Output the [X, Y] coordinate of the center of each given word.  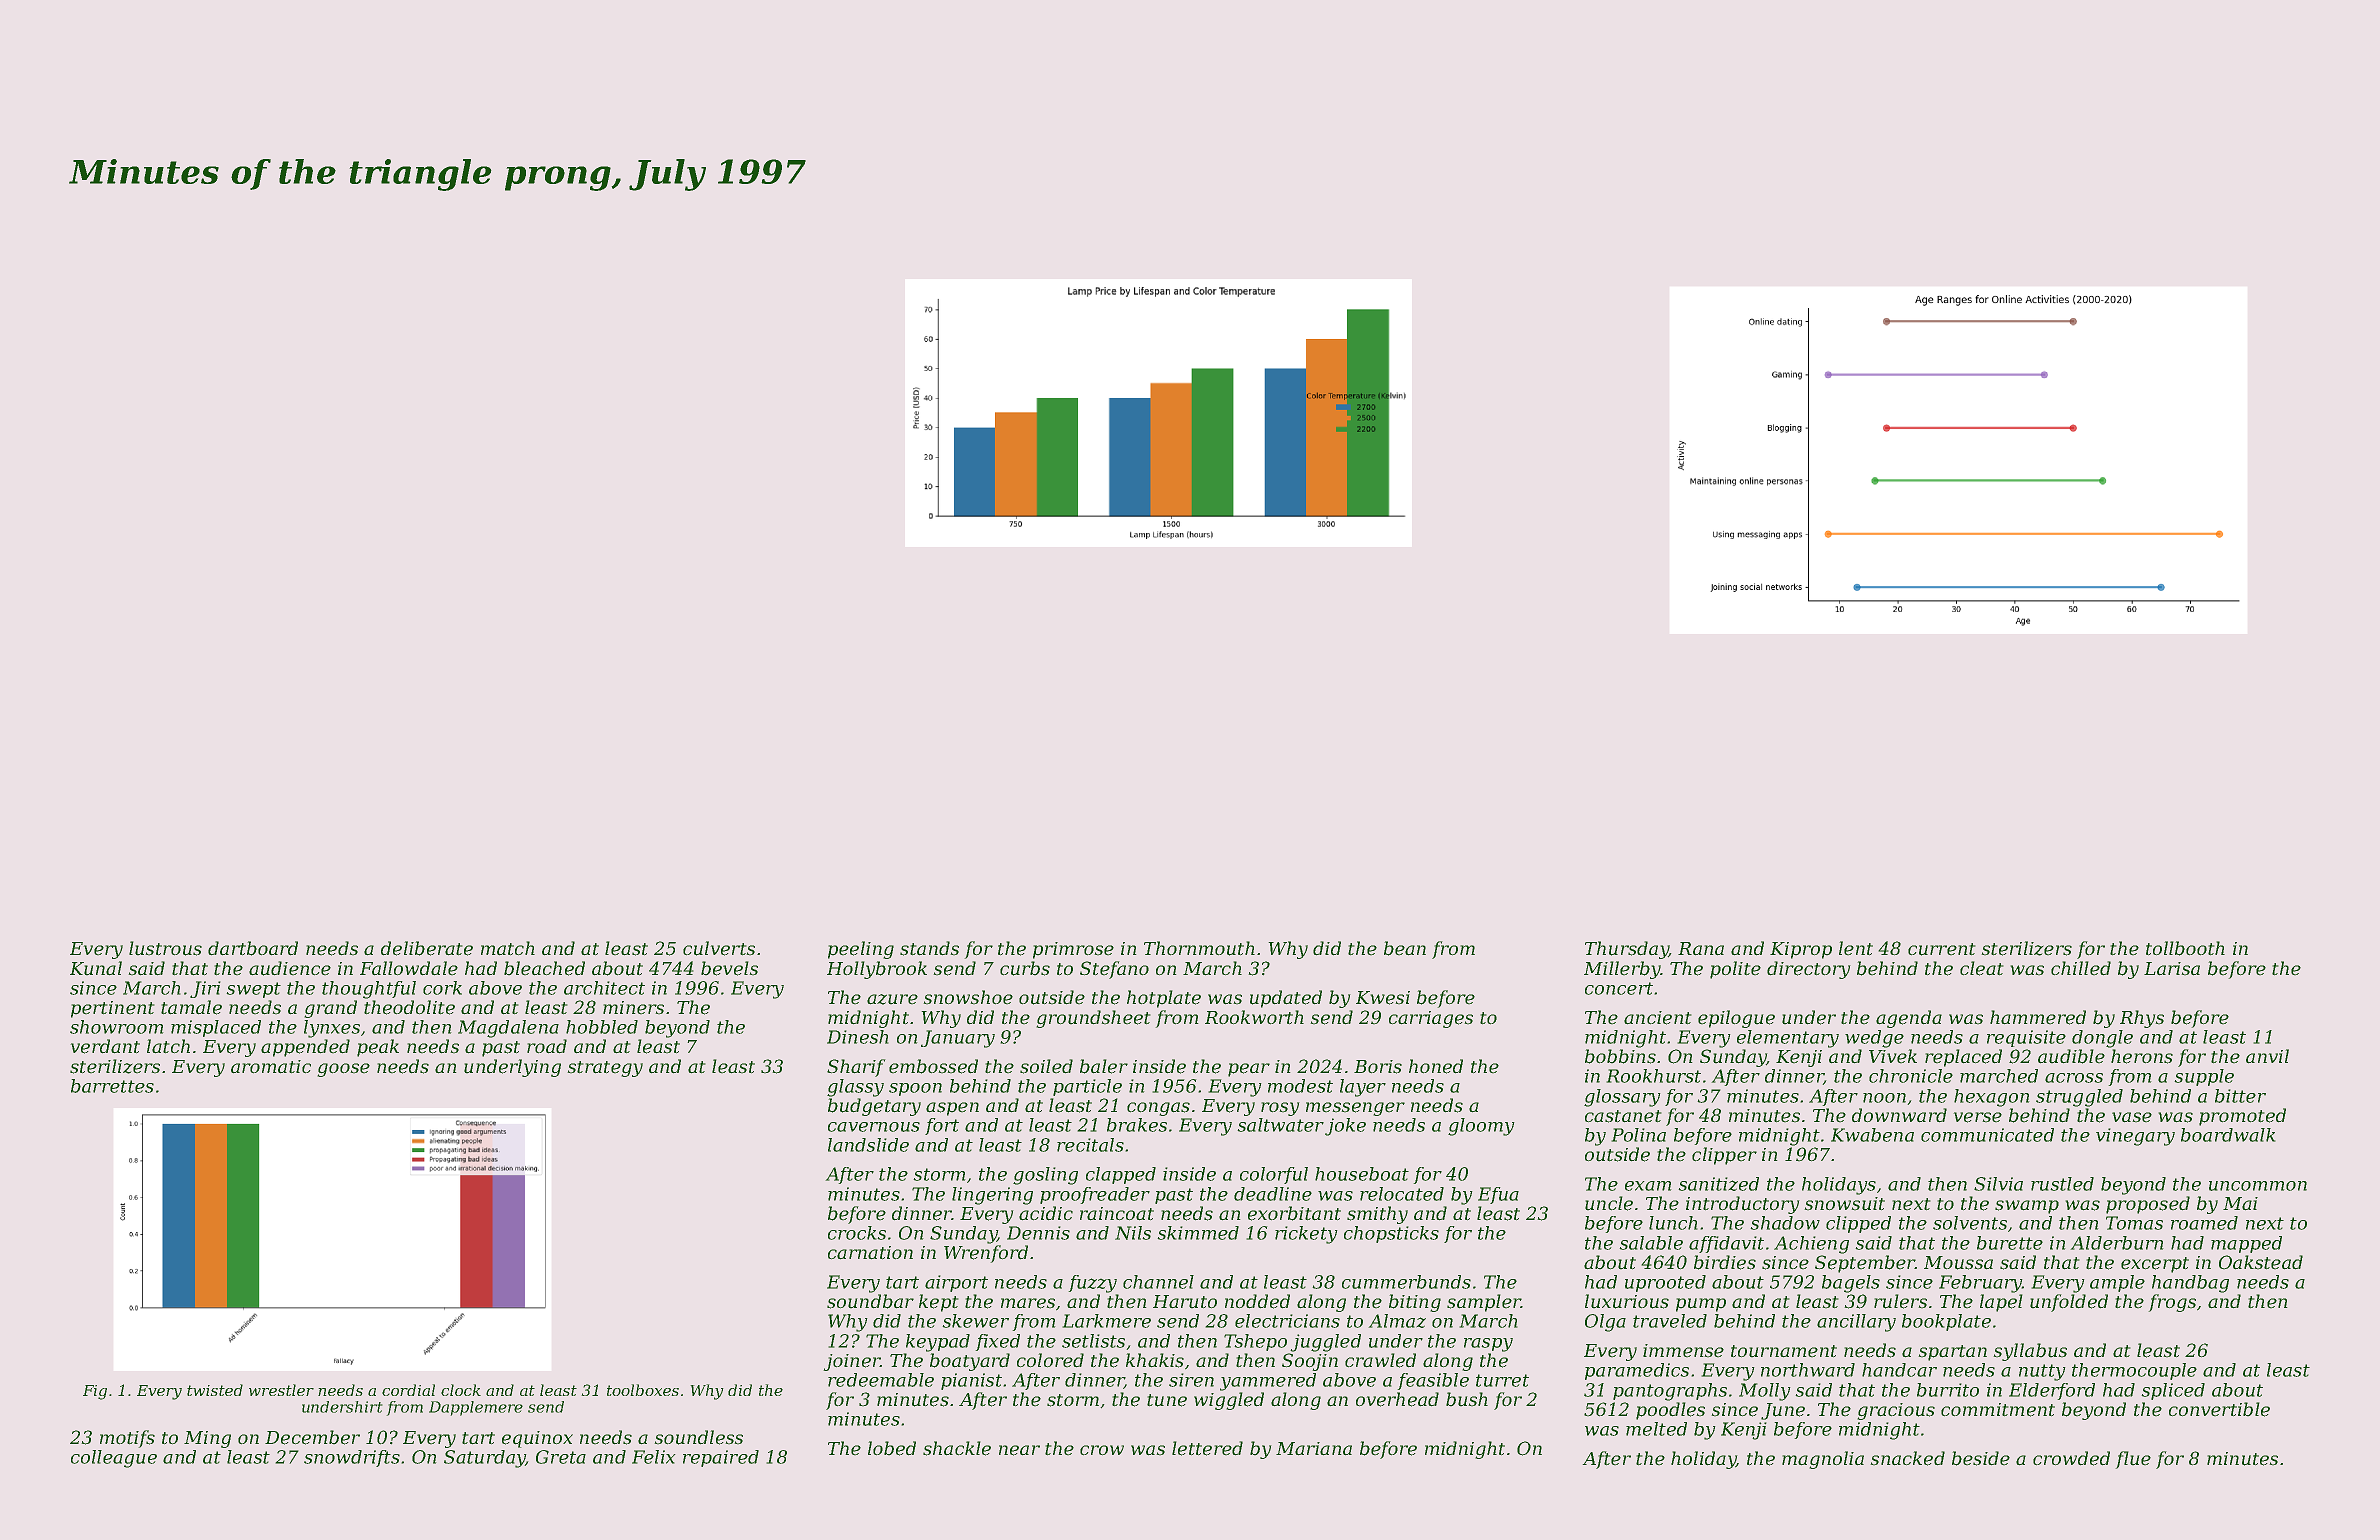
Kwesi [1383, 998]
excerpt [2155, 1265]
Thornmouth [1199, 948]
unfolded [2069, 1303]
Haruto [1185, 1302]
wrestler [281, 1390]
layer [1363, 1088]
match [508, 948]
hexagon [1992, 1098]
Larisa [2172, 969]
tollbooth [2185, 948]
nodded [1257, 1301]
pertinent [113, 1009]
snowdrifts [352, 1458]
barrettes [112, 1086]
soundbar [870, 1301]
